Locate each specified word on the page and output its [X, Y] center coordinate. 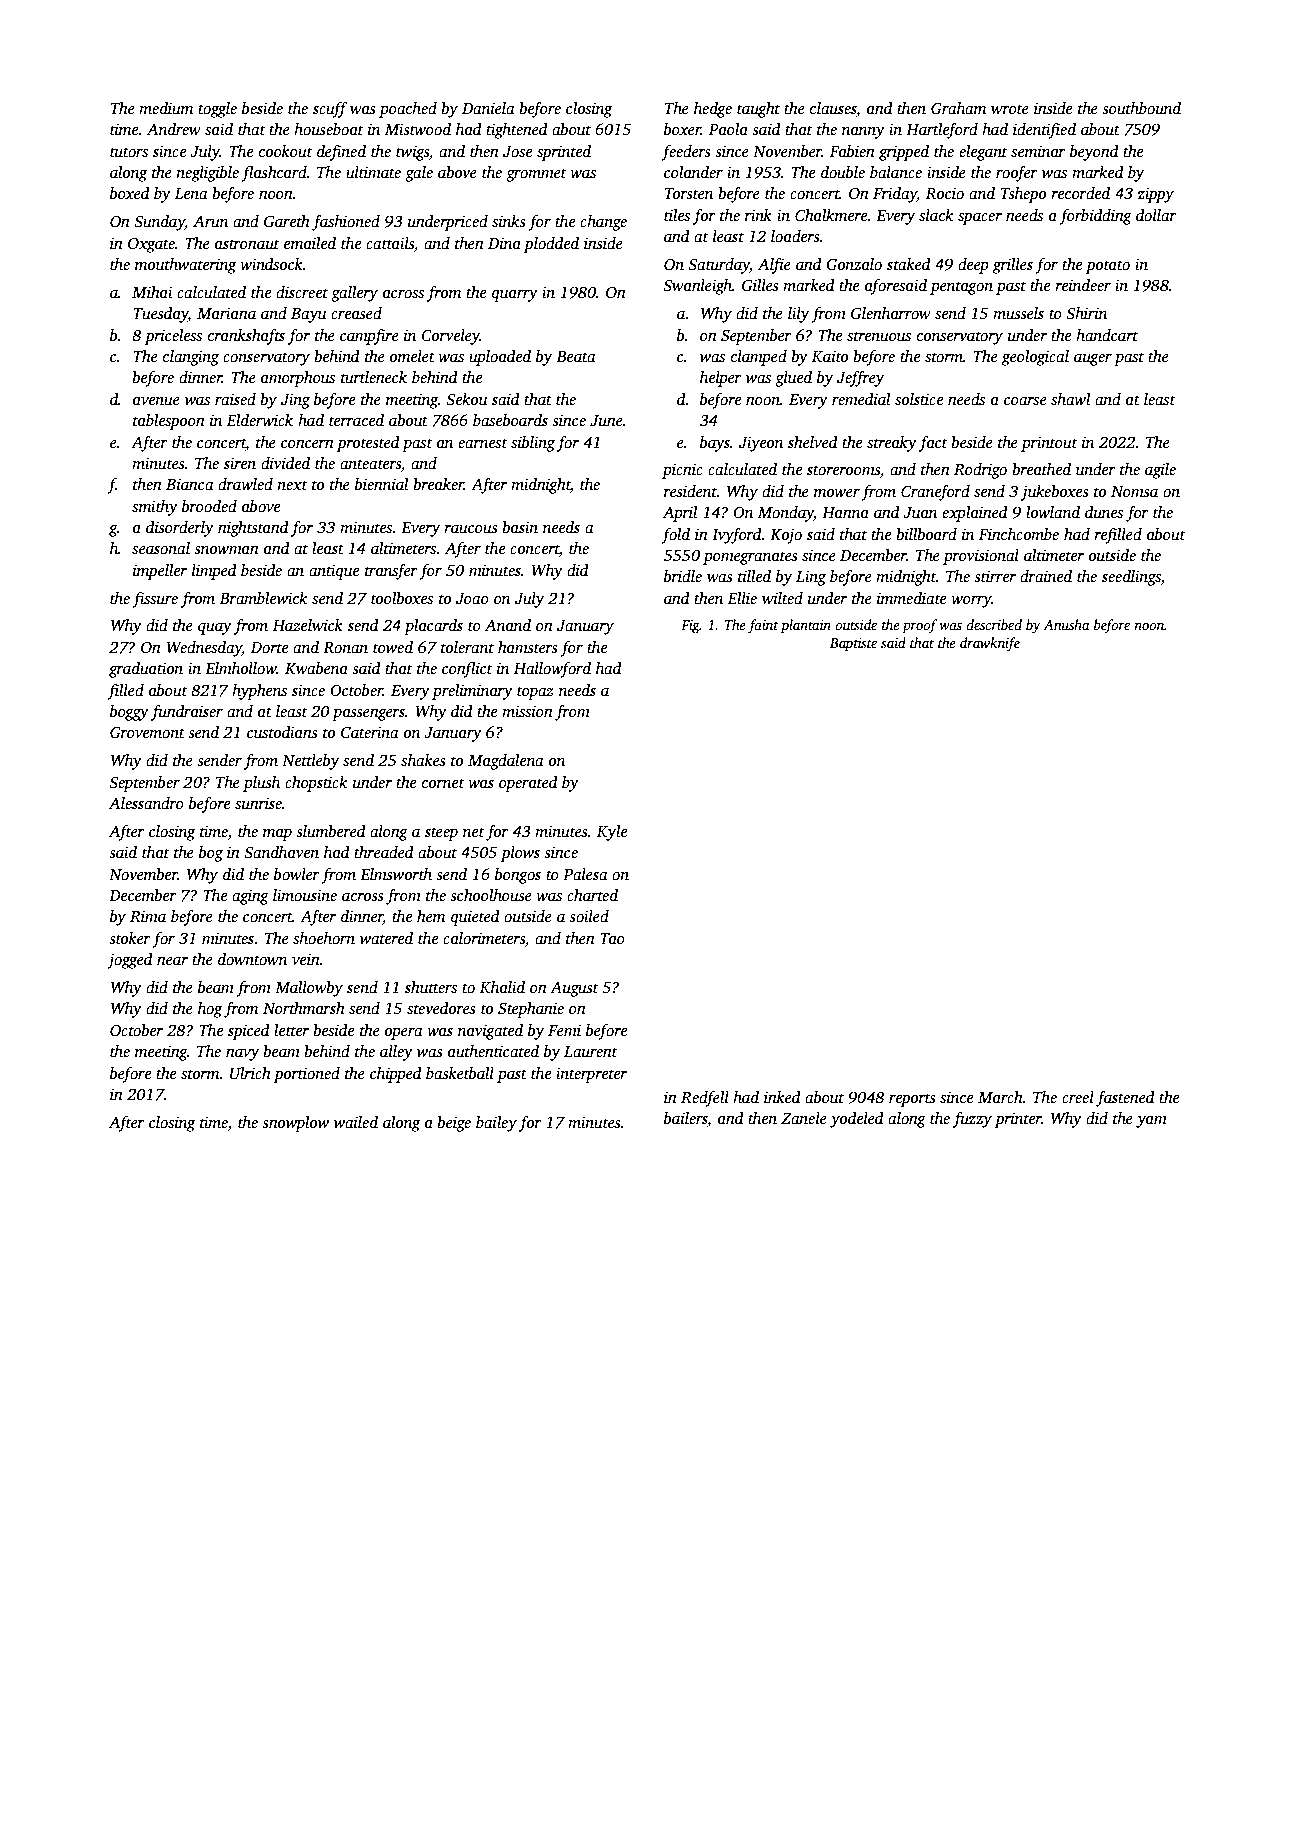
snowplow [295, 1124]
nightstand [253, 529]
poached [408, 110]
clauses [833, 109]
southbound [1141, 108]
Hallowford [552, 670]
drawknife [990, 644]
